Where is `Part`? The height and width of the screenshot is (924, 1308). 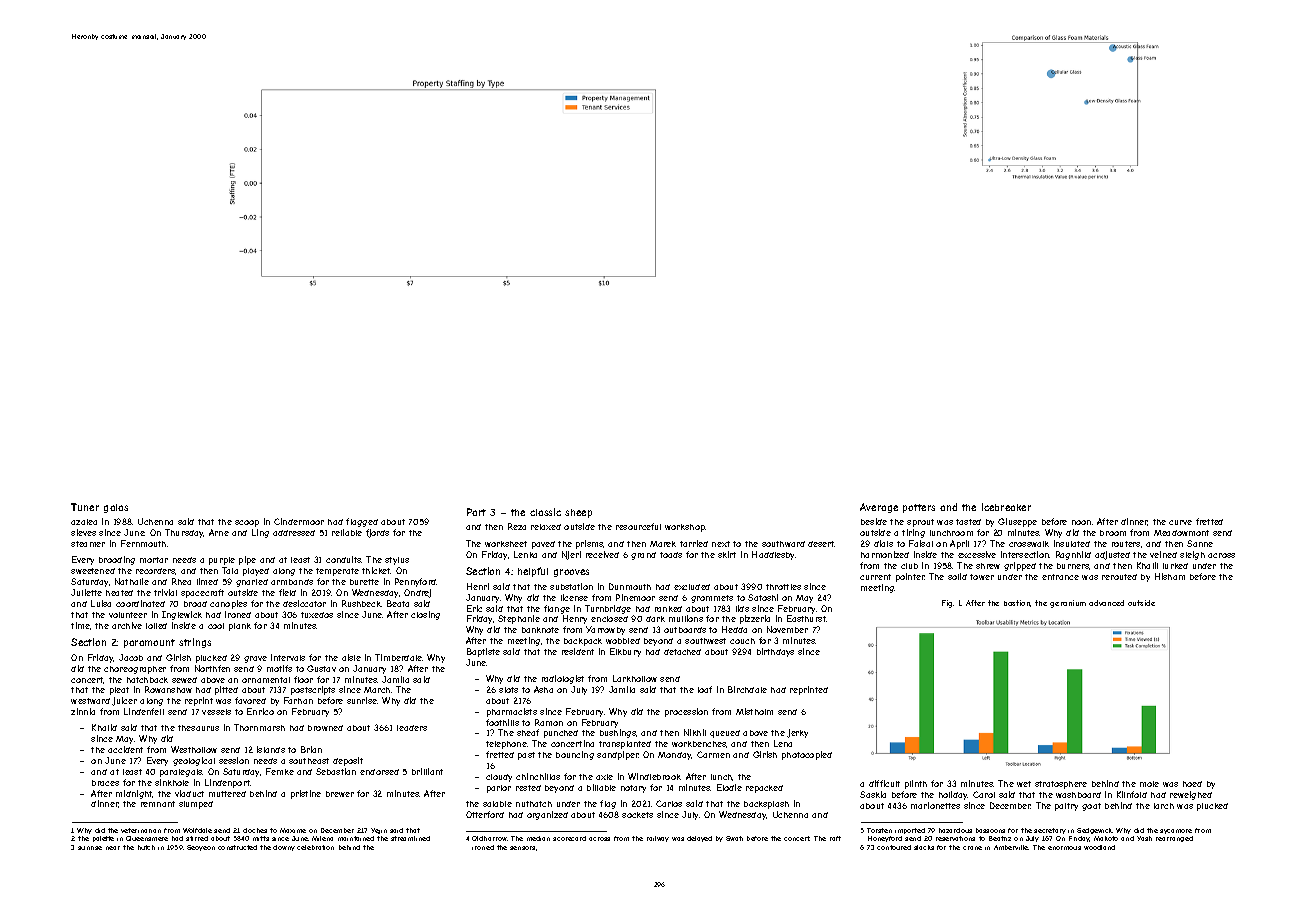
Part is located at coordinates (476, 512).
